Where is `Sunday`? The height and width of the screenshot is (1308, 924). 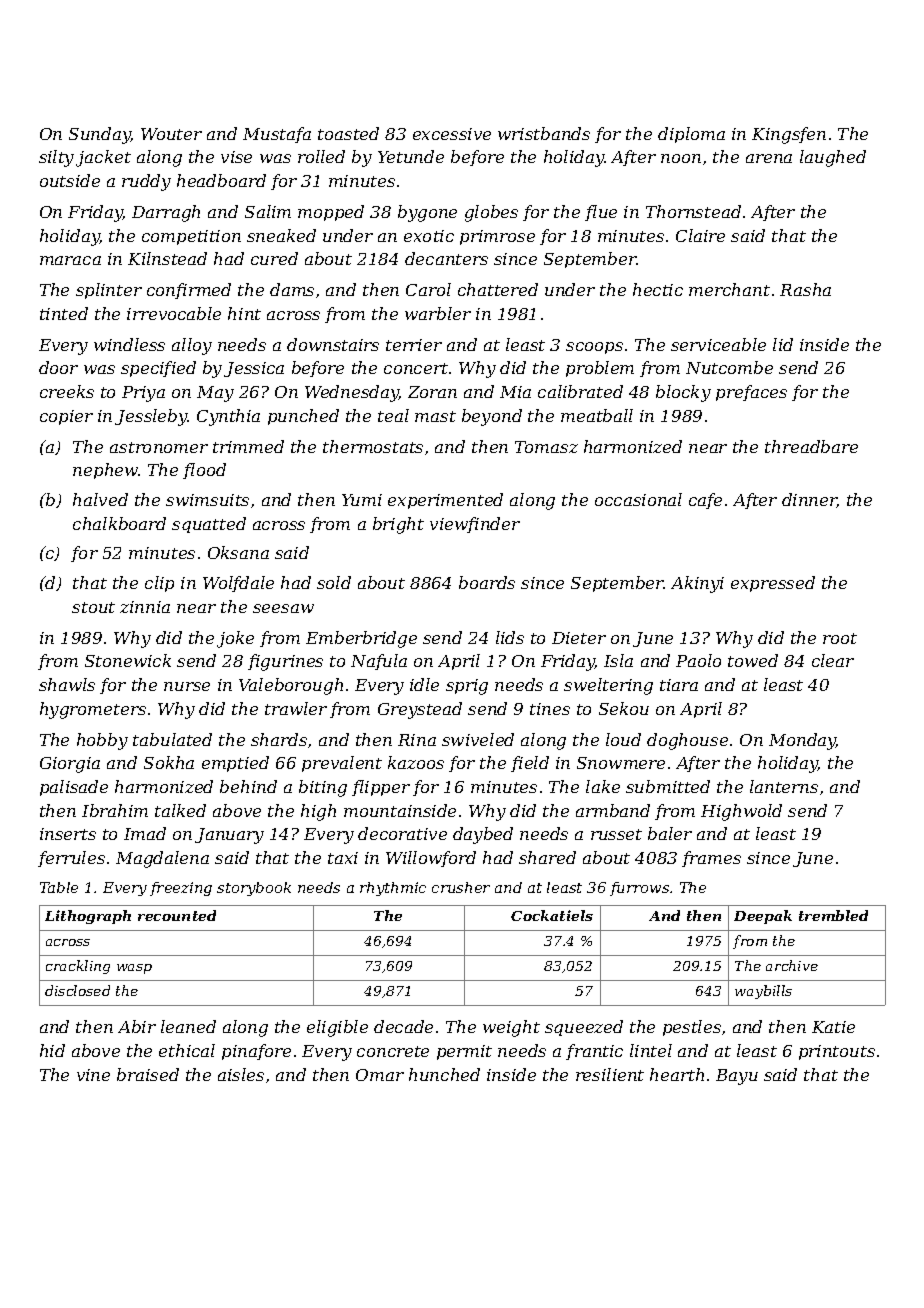 Sunday is located at coordinates (100, 135).
